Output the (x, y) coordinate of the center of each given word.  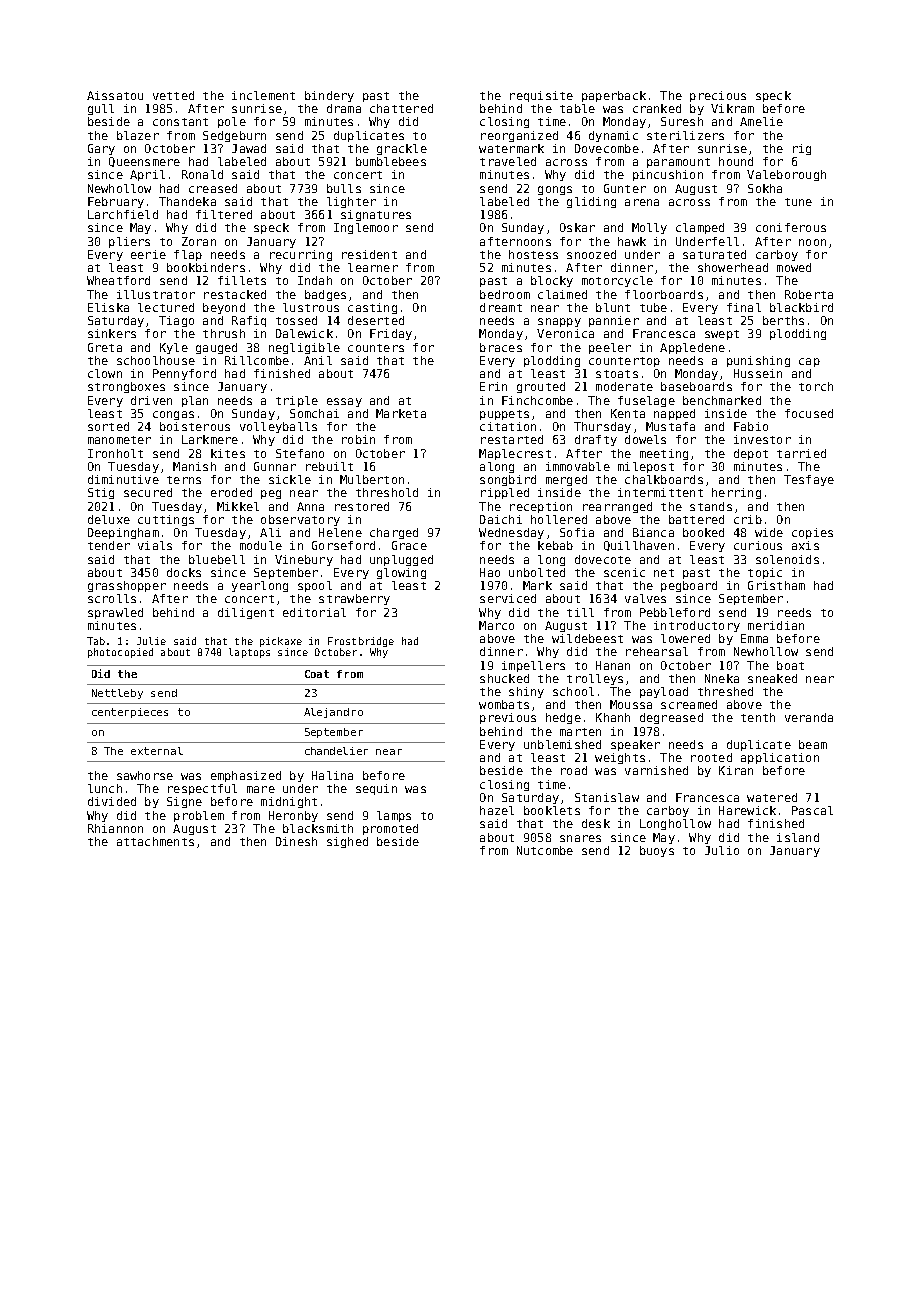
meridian (776, 625)
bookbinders (206, 267)
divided (112, 801)
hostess (533, 254)
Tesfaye (809, 480)
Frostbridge (361, 642)
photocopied (120, 653)
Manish (194, 466)
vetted (173, 95)
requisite (541, 96)
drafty (596, 440)
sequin (376, 789)
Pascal (812, 810)
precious (718, 96)
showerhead (733, 267)
